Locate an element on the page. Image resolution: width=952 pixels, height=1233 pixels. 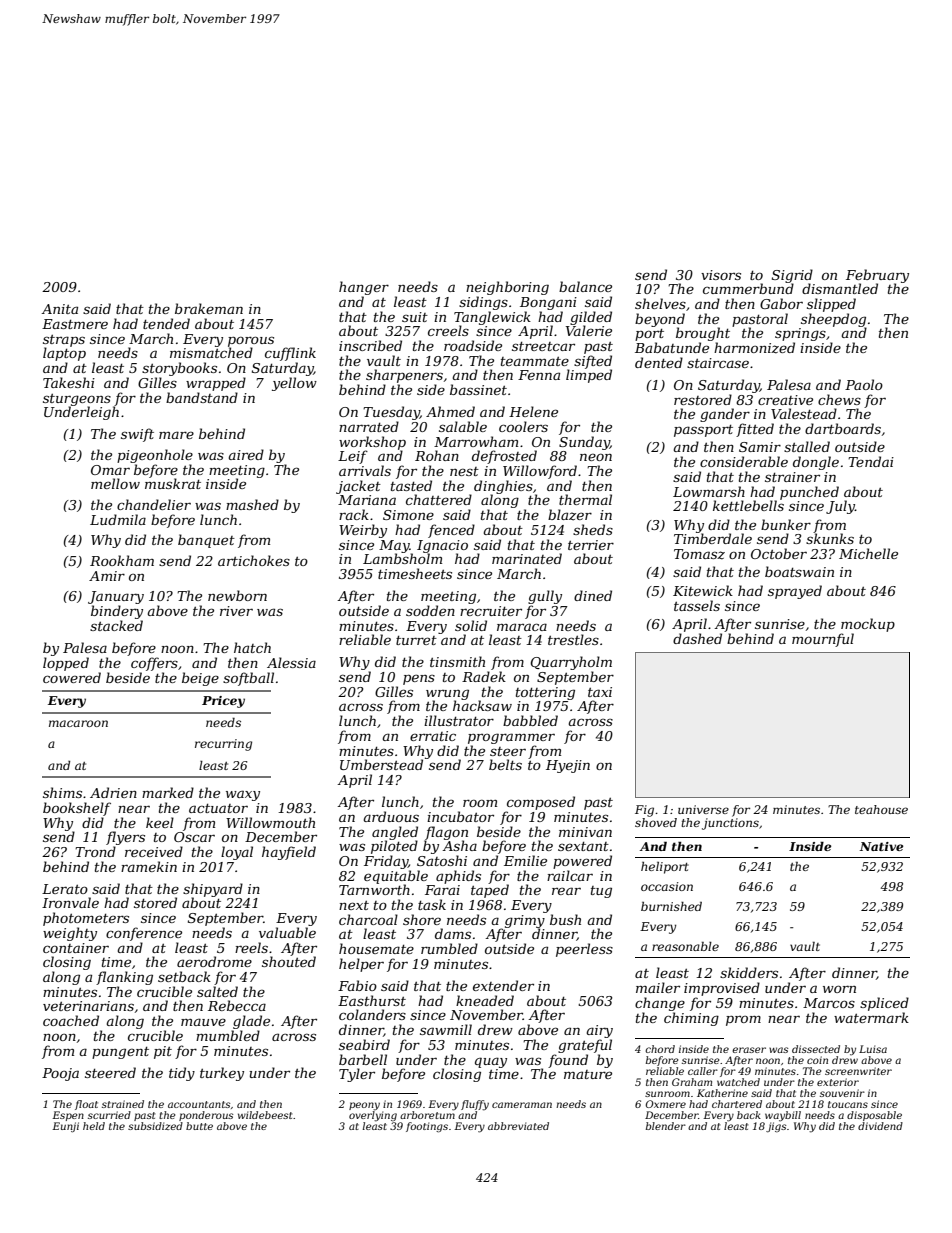
tottering is located at coordinates (545, 693).
